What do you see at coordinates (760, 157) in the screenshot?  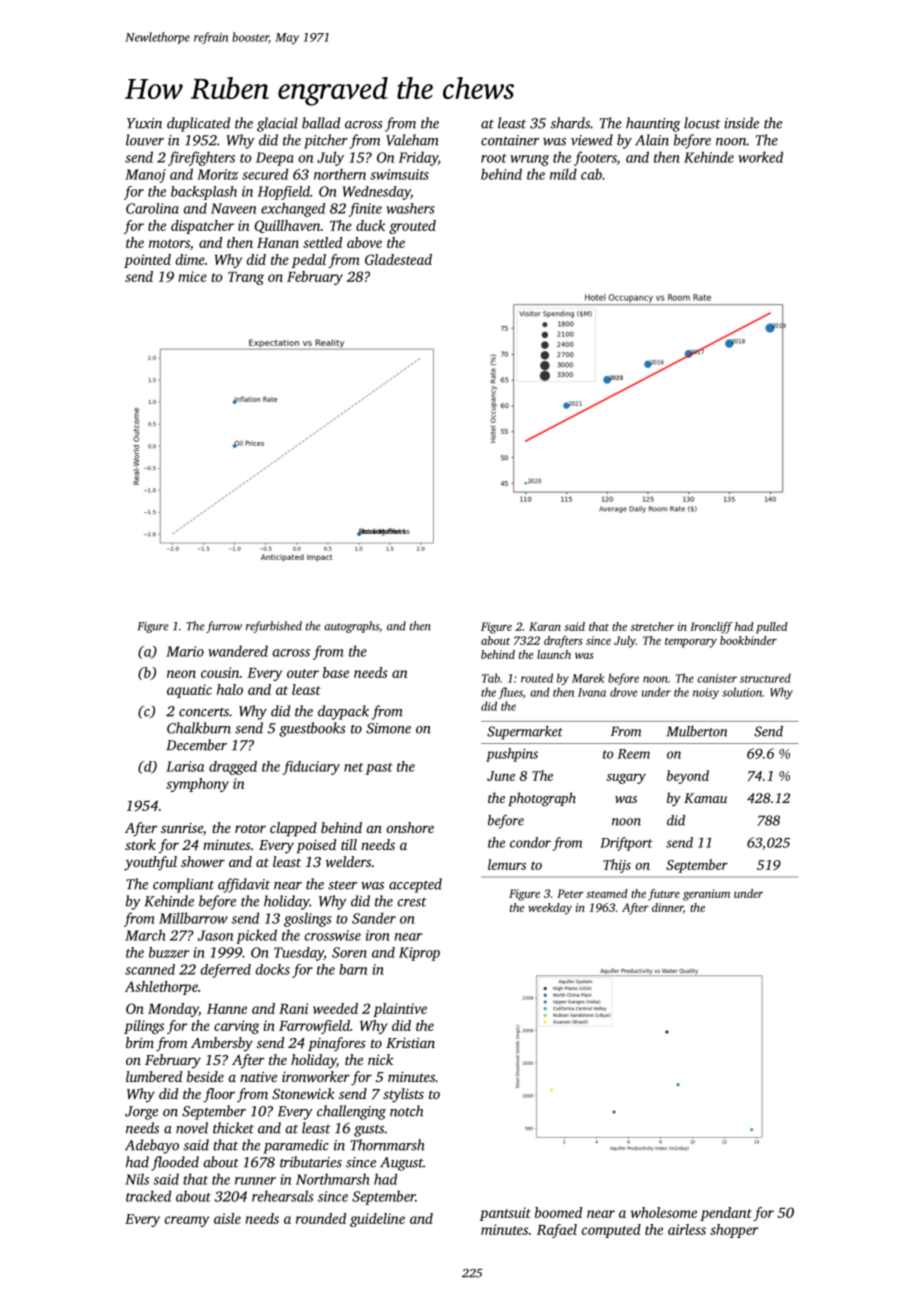 I see `worked` at bounding box center [760, 157].
